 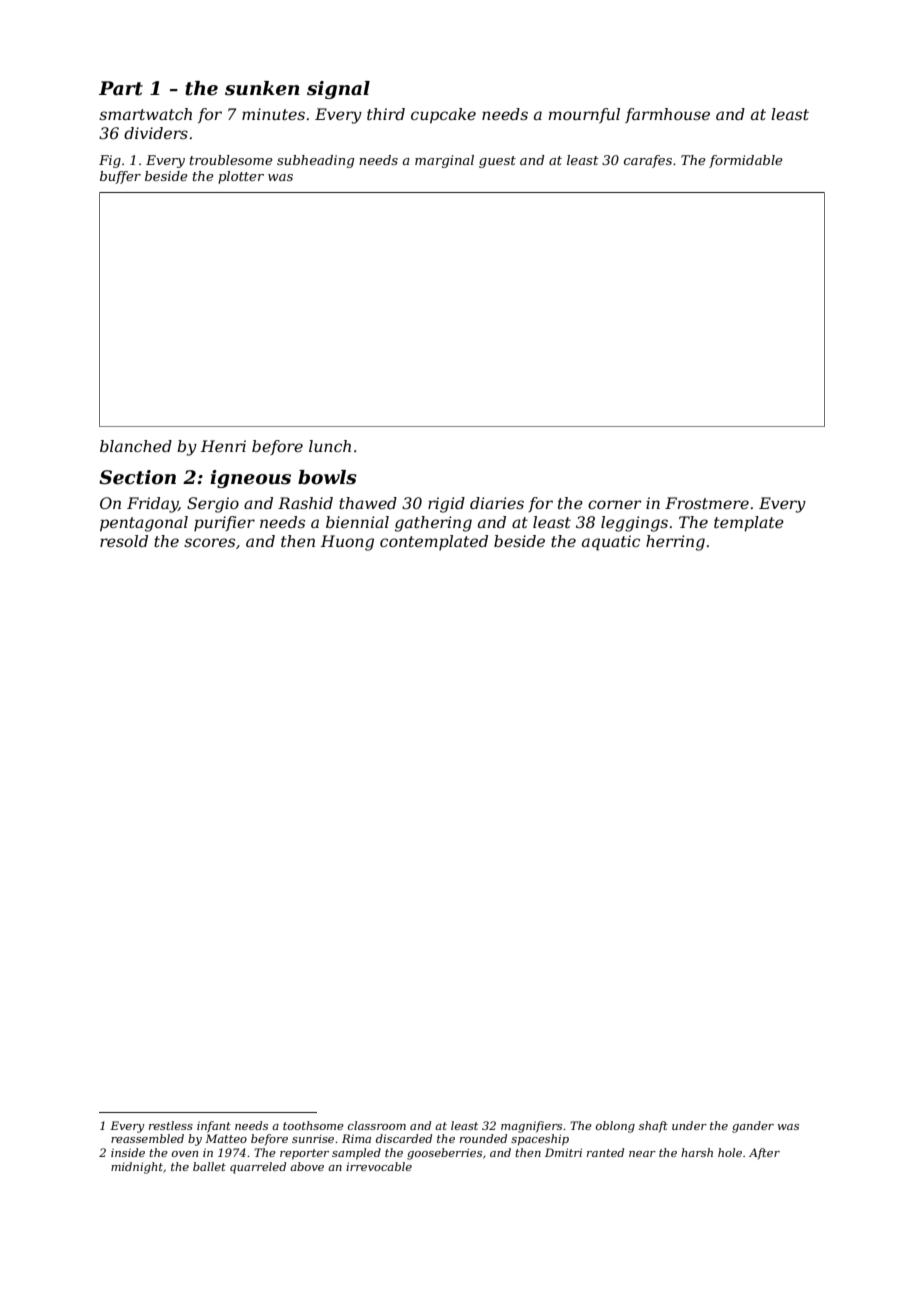 I want to click on corner, so click(x=615, y=504).
